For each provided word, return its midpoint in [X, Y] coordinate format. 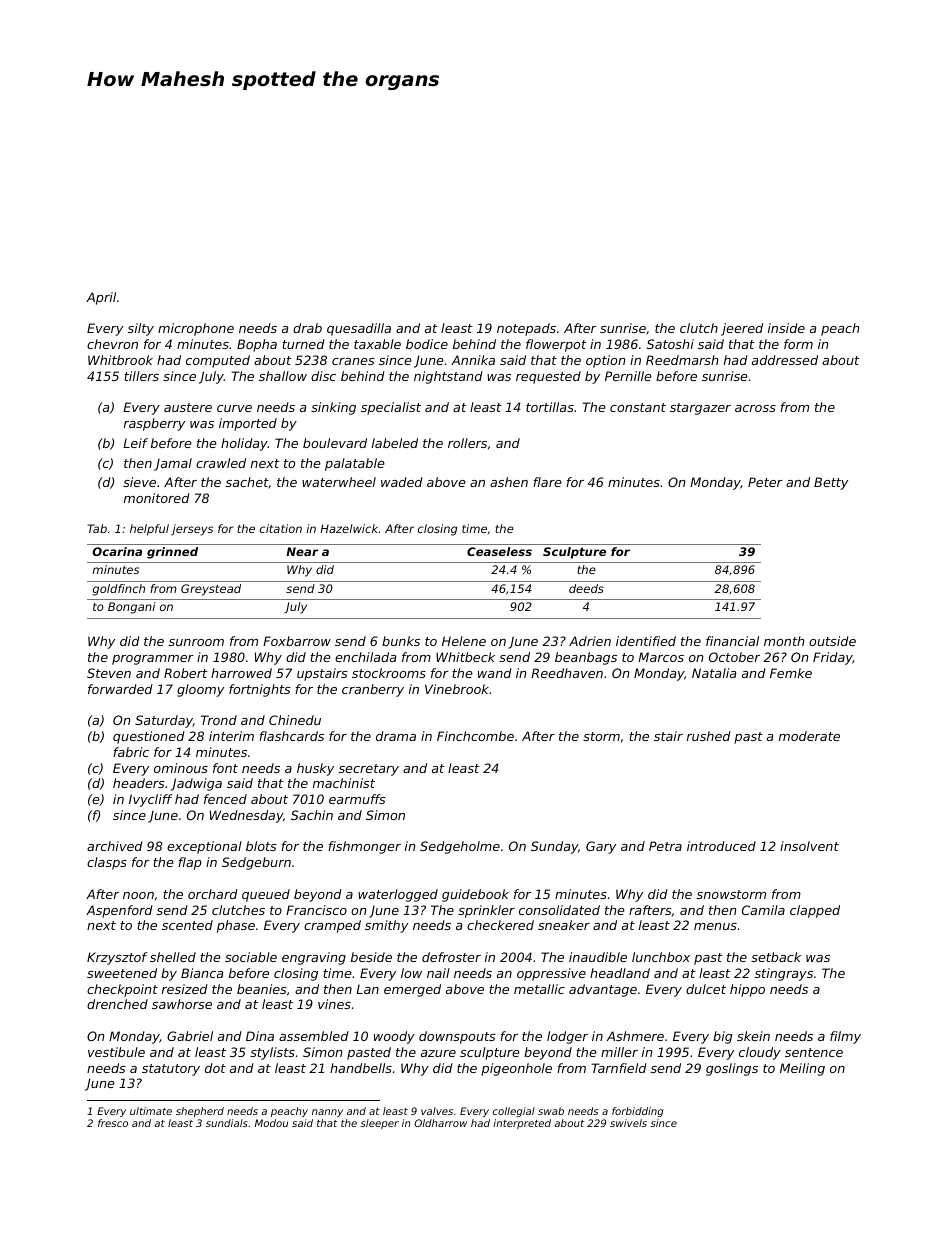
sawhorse [182, 1004]
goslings [732, 1069]
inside [786, 328]
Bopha [257, 345]
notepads [526, 329]
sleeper [379, 1124]
